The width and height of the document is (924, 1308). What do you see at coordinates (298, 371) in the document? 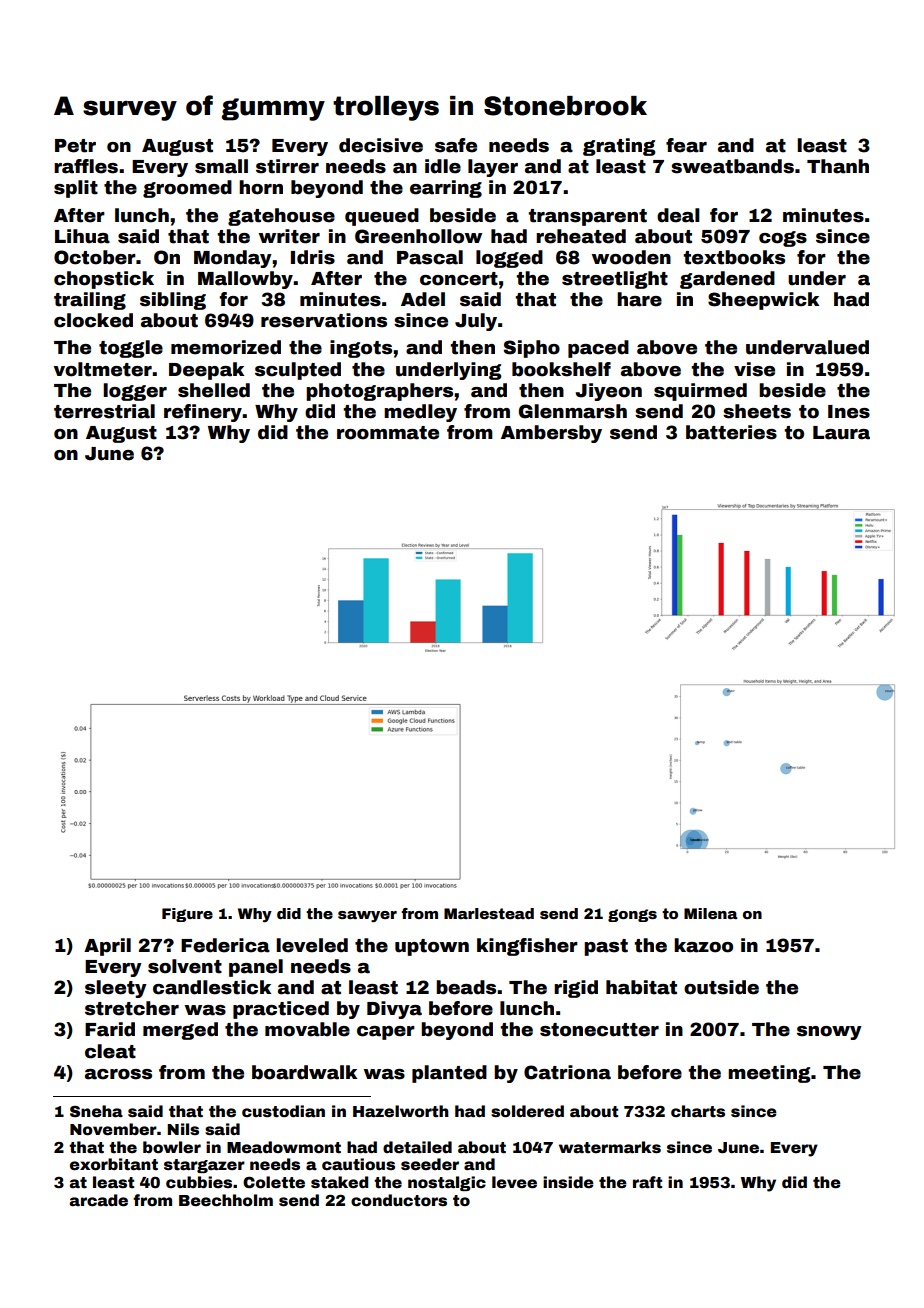
I see `sculpted` at bounding box center [298, 371].
